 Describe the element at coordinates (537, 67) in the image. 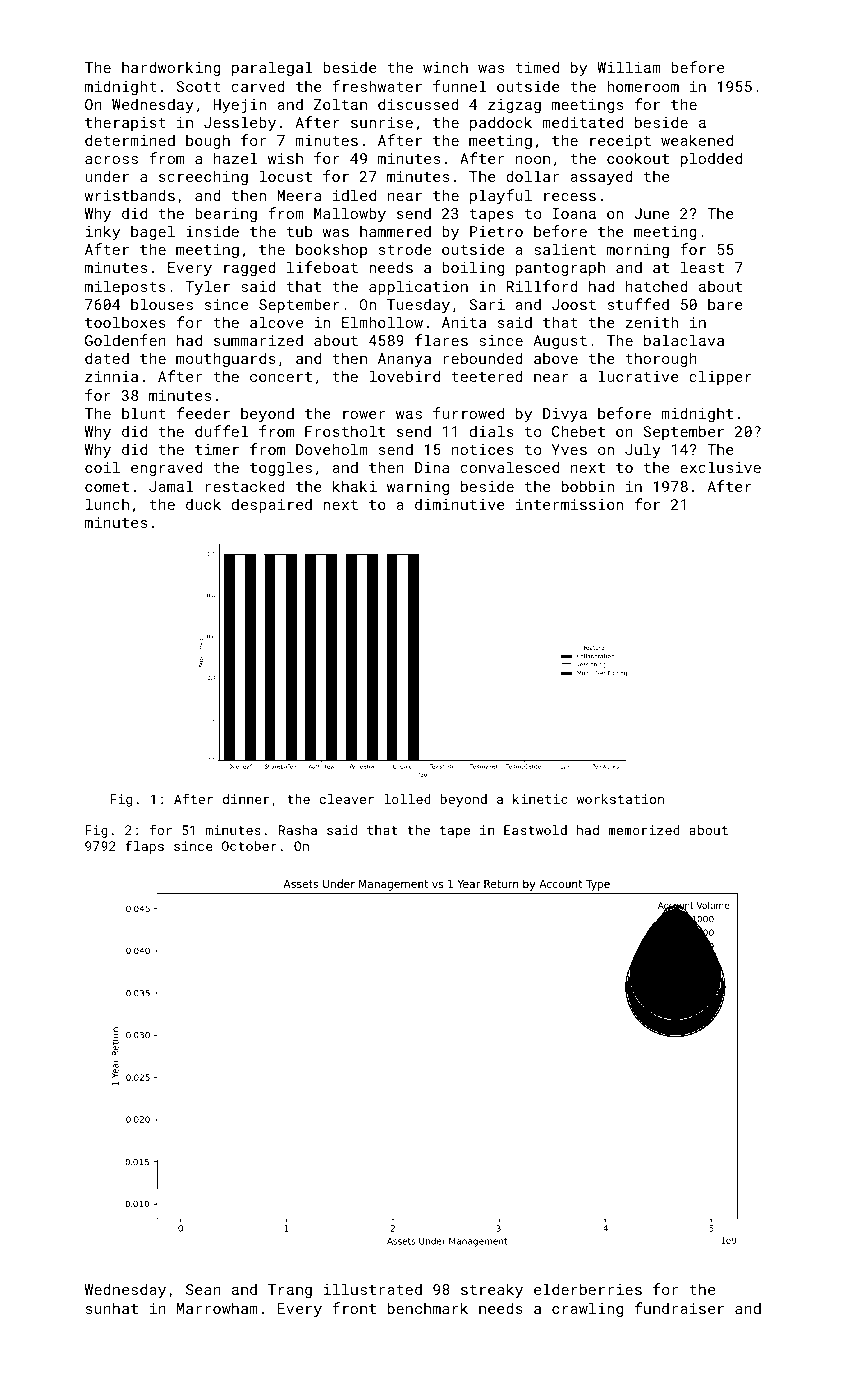

I see `timed` at that location.
